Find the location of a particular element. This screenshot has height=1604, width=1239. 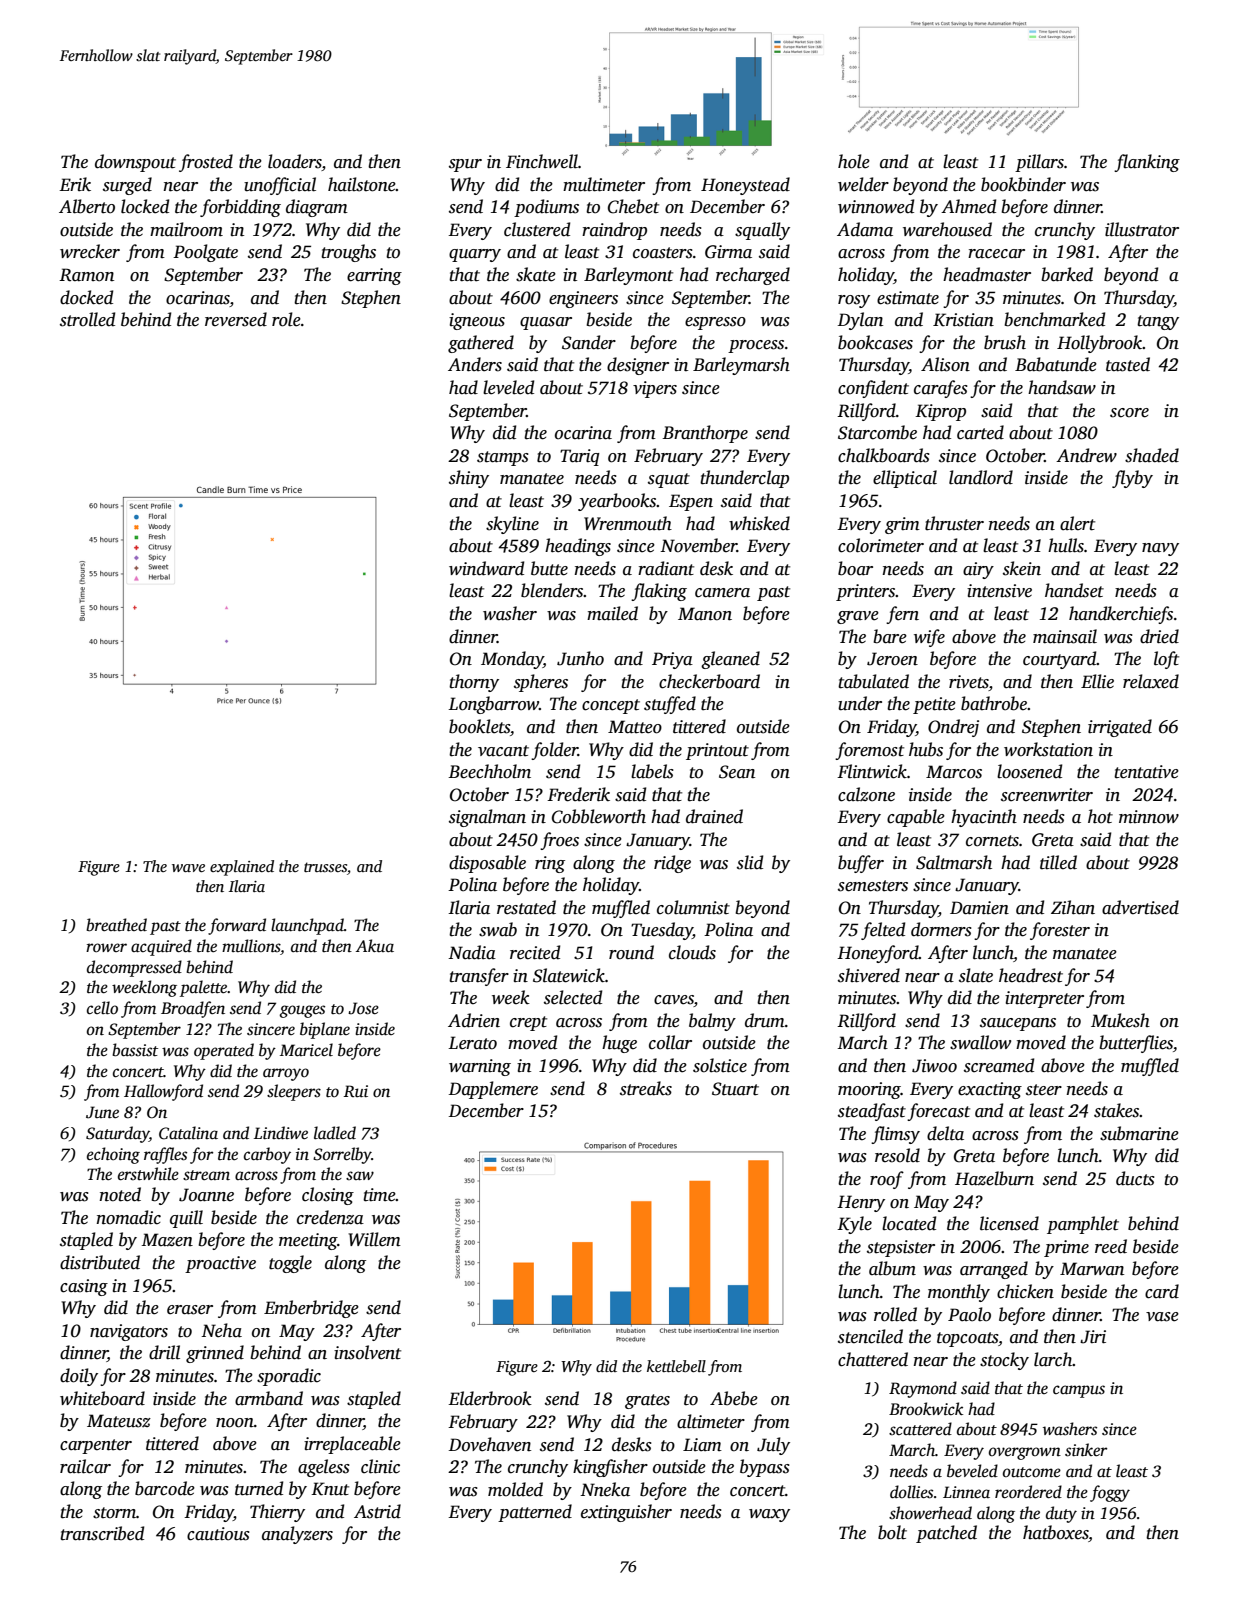

palette is located at coordinates (203, 988).
